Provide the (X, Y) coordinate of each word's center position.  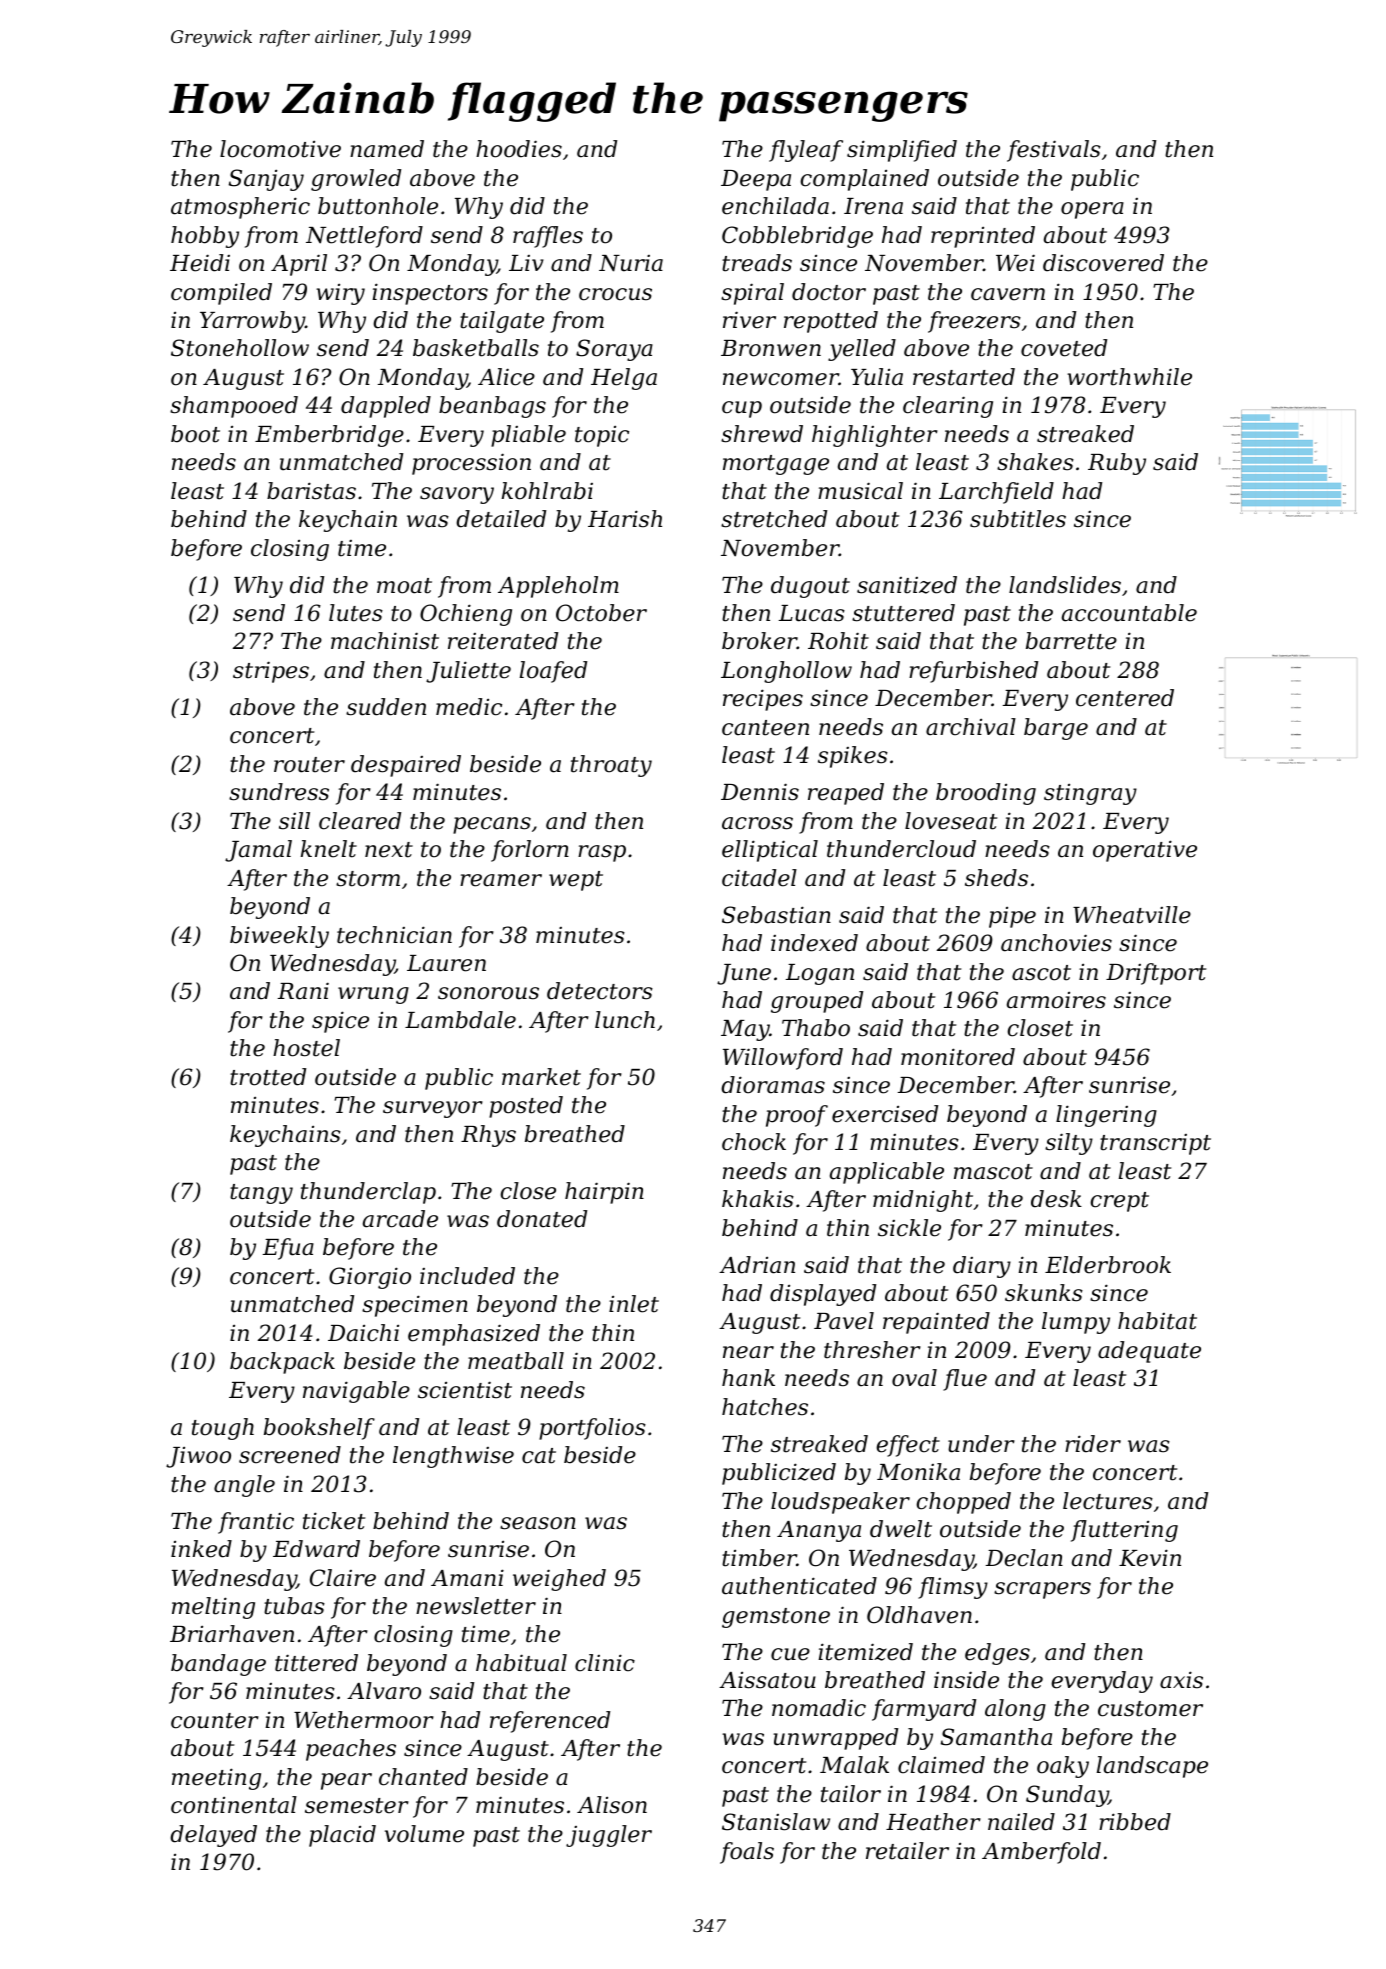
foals (747, 1853)
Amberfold (1041, 1853)
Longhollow (786, 672)
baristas (311, 491)
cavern (1008, 294)
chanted (423, 1777)
